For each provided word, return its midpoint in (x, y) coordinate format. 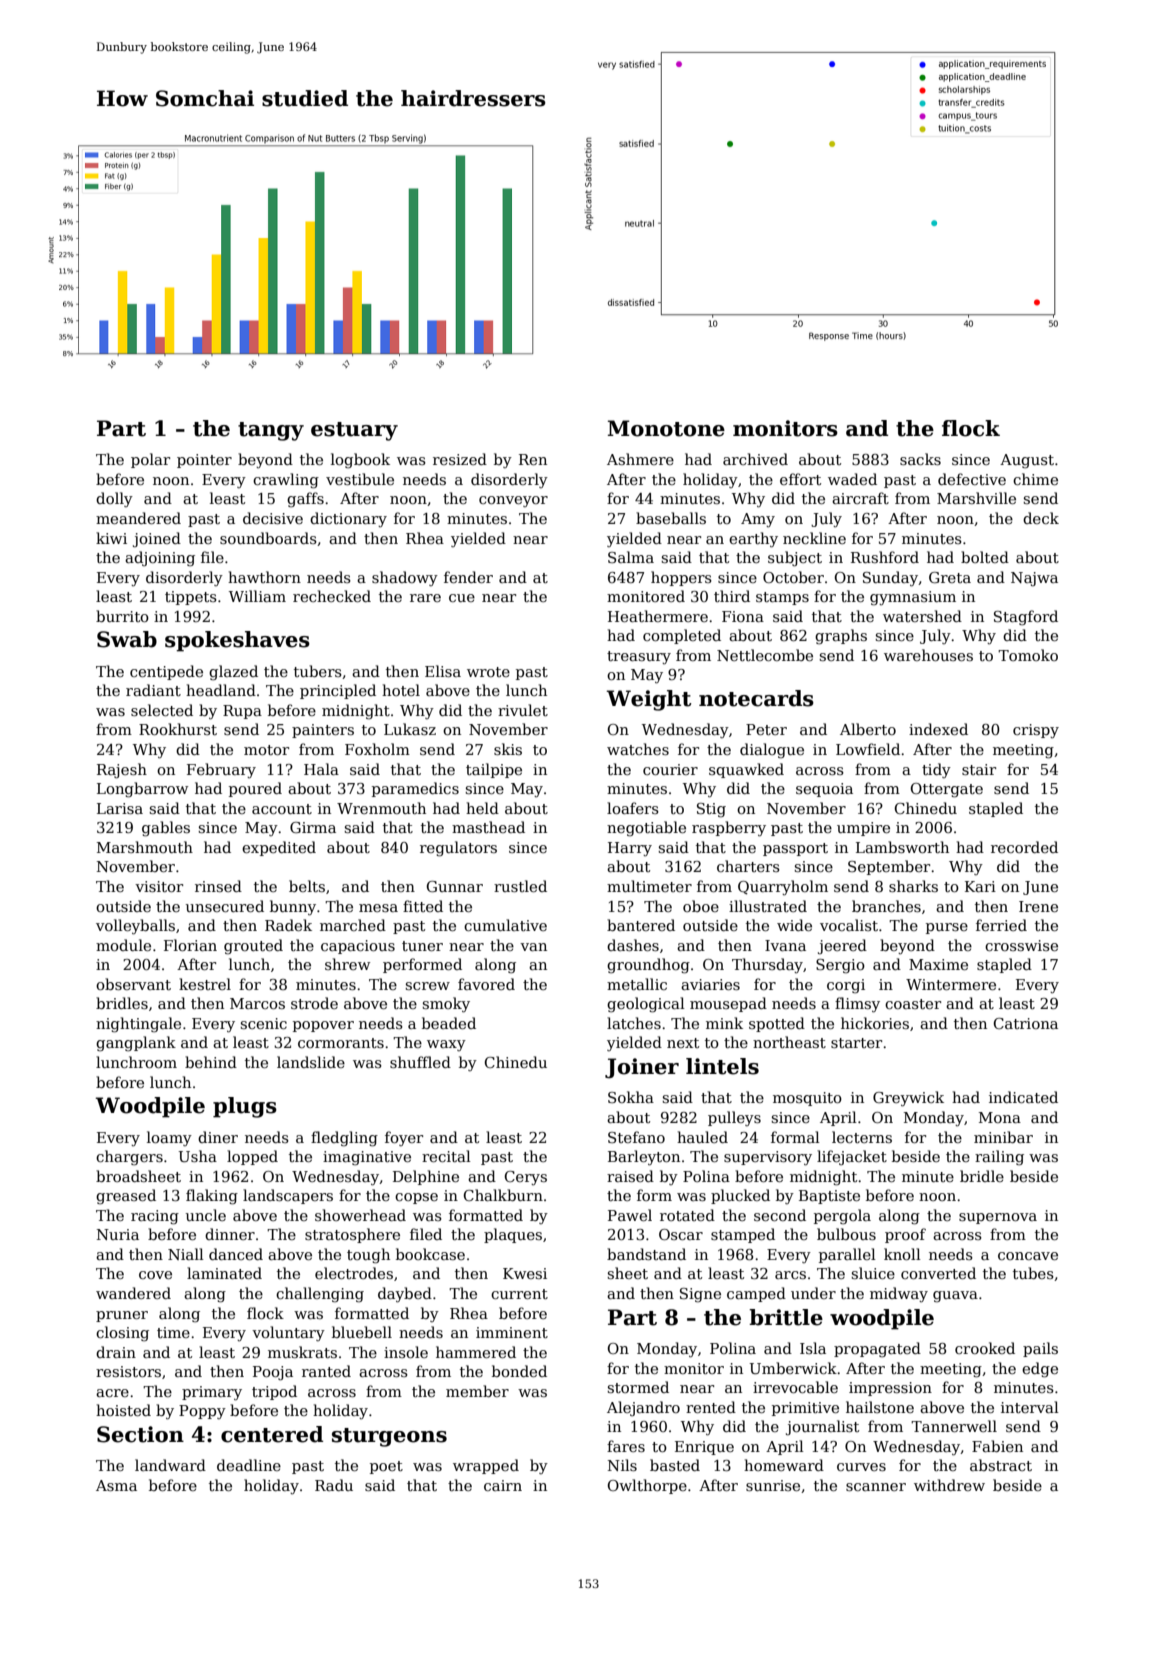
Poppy (202, 1412)
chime (1035, 479)
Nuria (118, 1234)
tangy (271, 431)
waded (852, 479)
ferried (1001, 925)
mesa (378, 908)
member (477, 1391)
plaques (513, 1235)
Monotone (666, 428)
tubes (1033, 1273)
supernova (998, 1218)
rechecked (332, 596)
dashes (633, 945)
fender (468, 577)
